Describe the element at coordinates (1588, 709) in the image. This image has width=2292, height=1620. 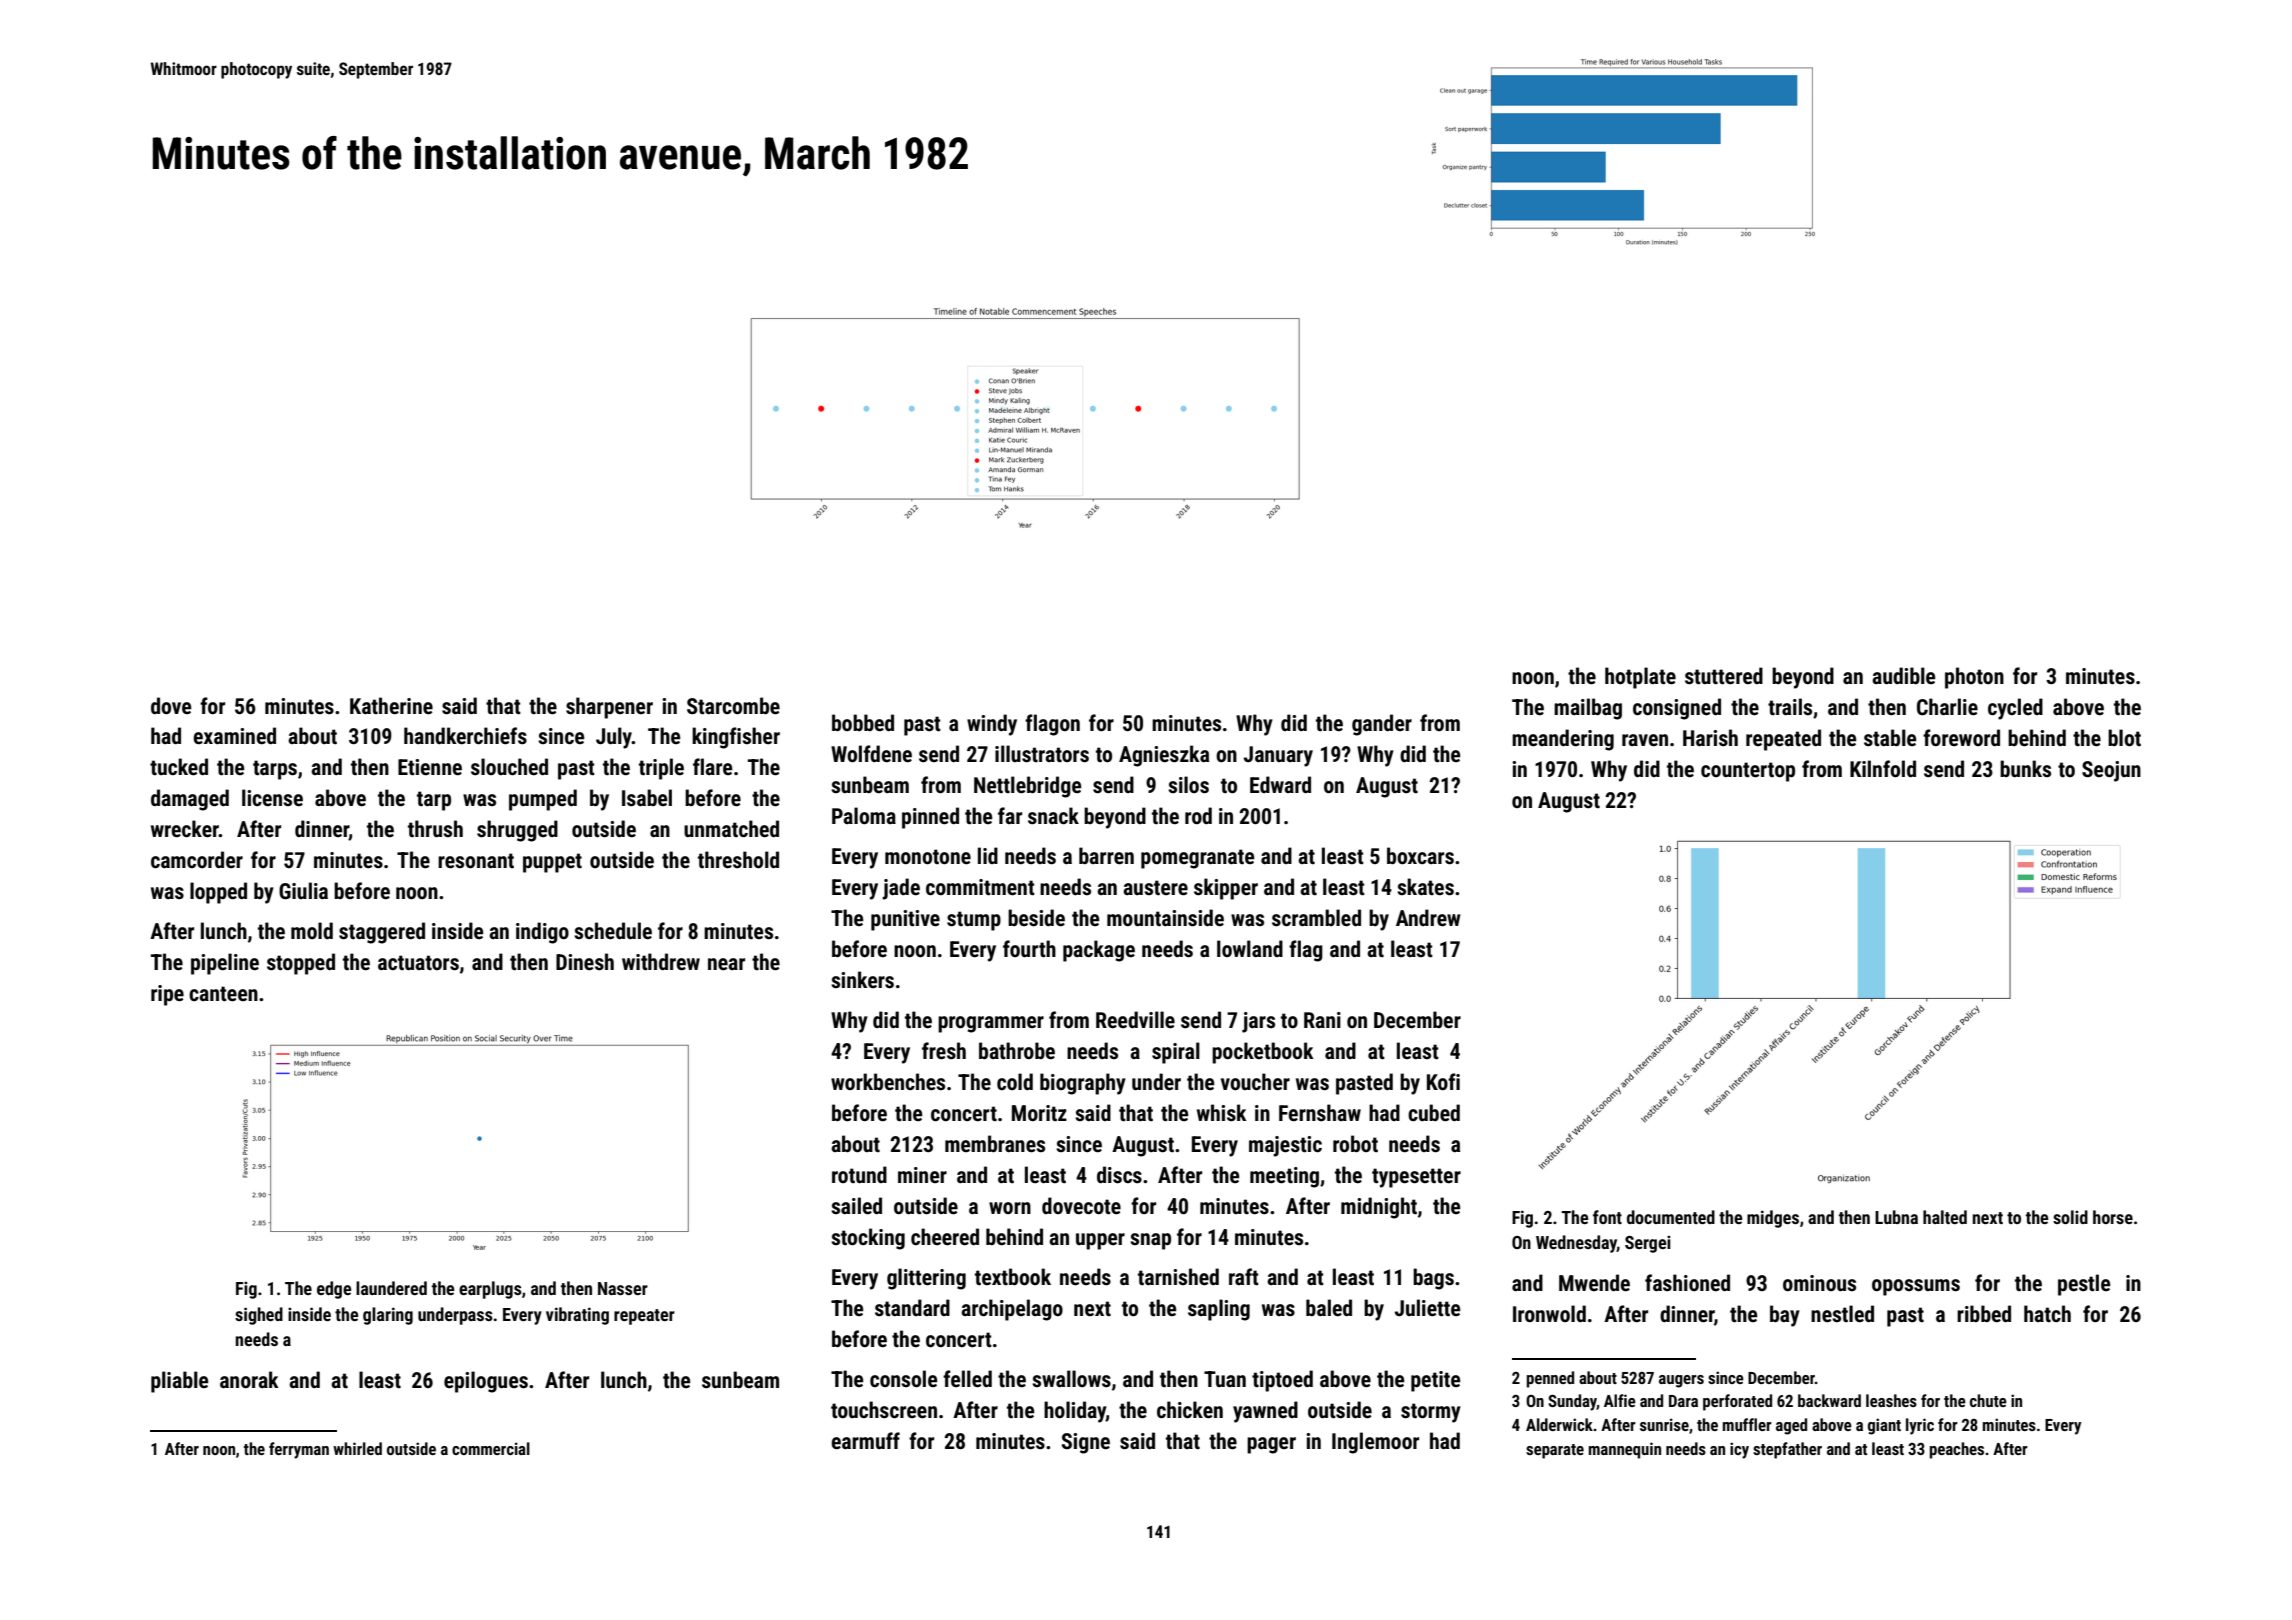
I see `mailbag` at that location.
